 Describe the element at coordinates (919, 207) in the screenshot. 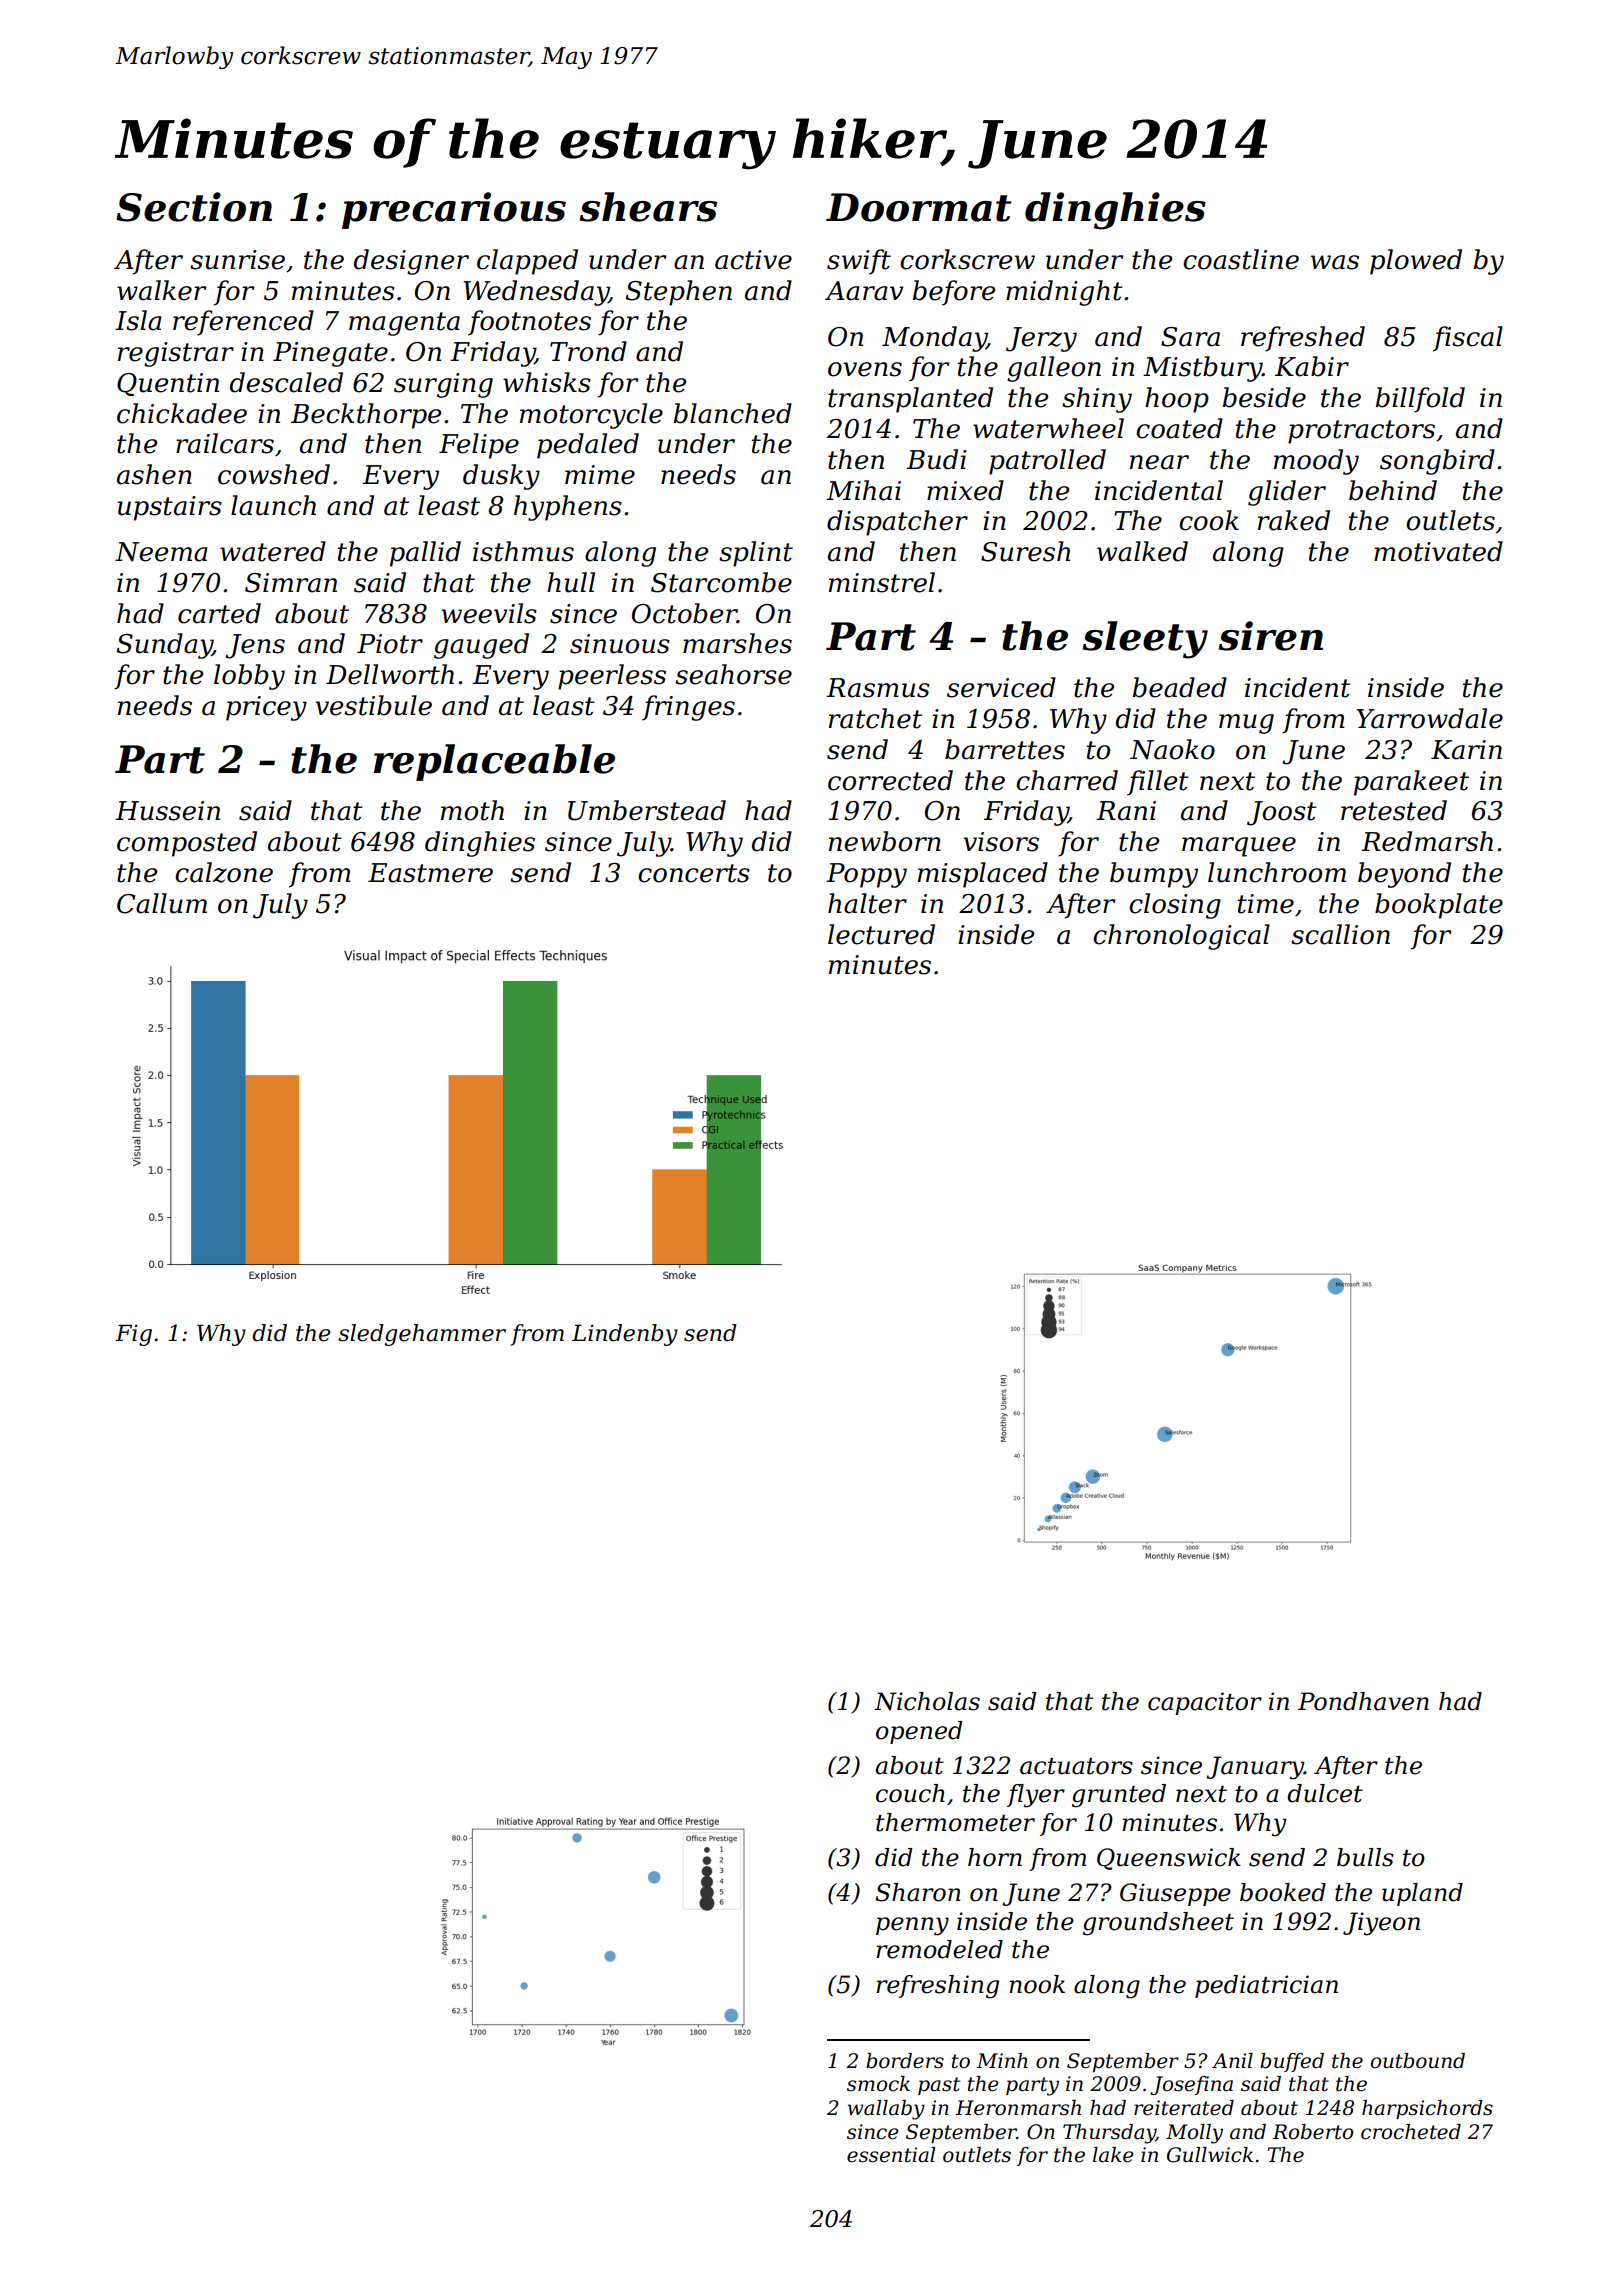

I see `Doormat` at that location.
